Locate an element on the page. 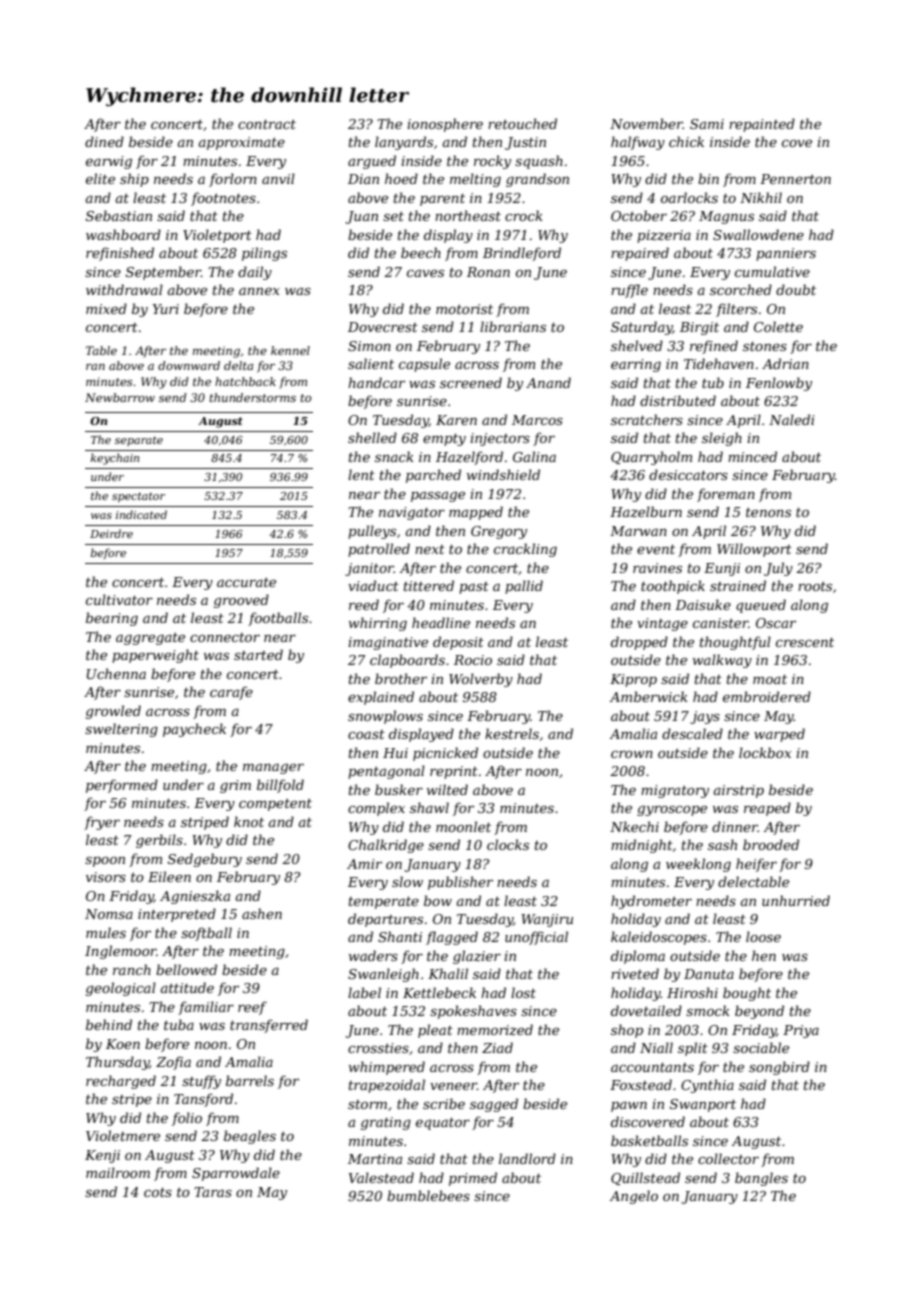  sweltering is located at coordinates (121, 730).
